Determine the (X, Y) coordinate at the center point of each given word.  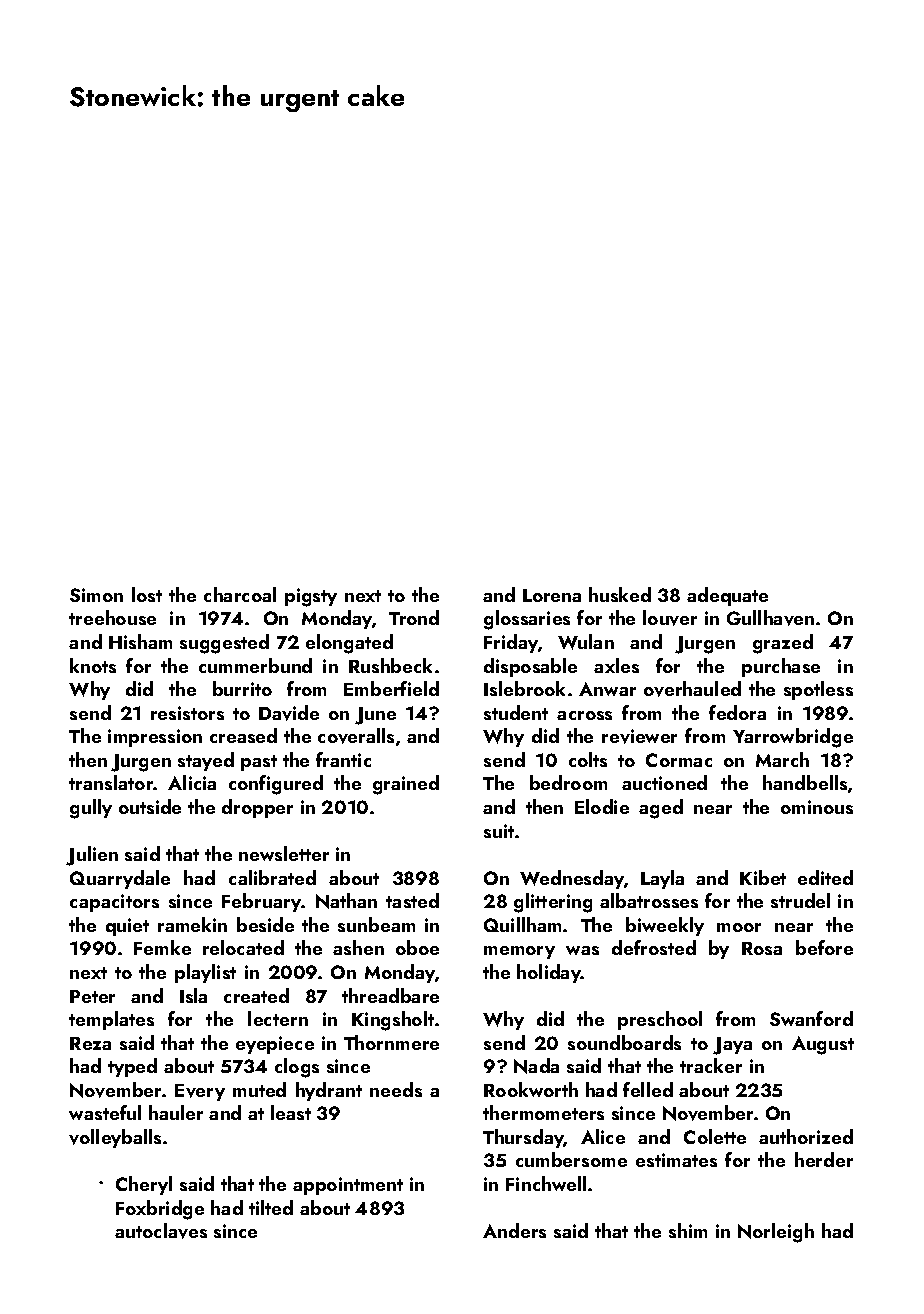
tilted (271, 1207)
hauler (176, 1112)
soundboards (624, 1042)
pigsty (311, 597)
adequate (727, 596)
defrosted (654, 947)
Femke (162, 947)
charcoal (240, 594)
